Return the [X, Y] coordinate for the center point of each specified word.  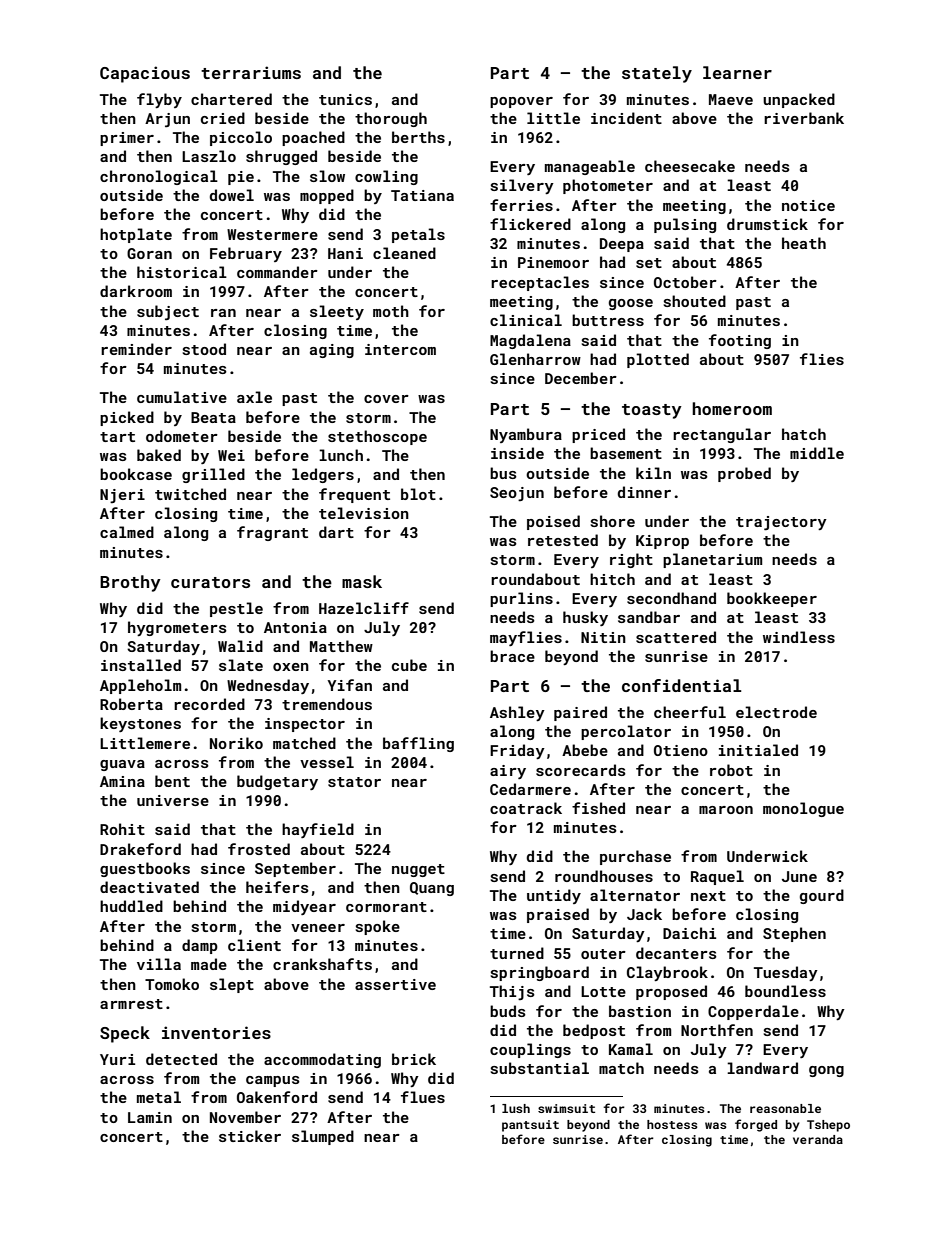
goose [631, 304]
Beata [213, 417]
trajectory [781, 523]
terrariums [251, 72]
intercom [400, 349]
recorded [209, 704]
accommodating [322, 1060]
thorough [391, 119]
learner [737, 72]
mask [362, 581]
